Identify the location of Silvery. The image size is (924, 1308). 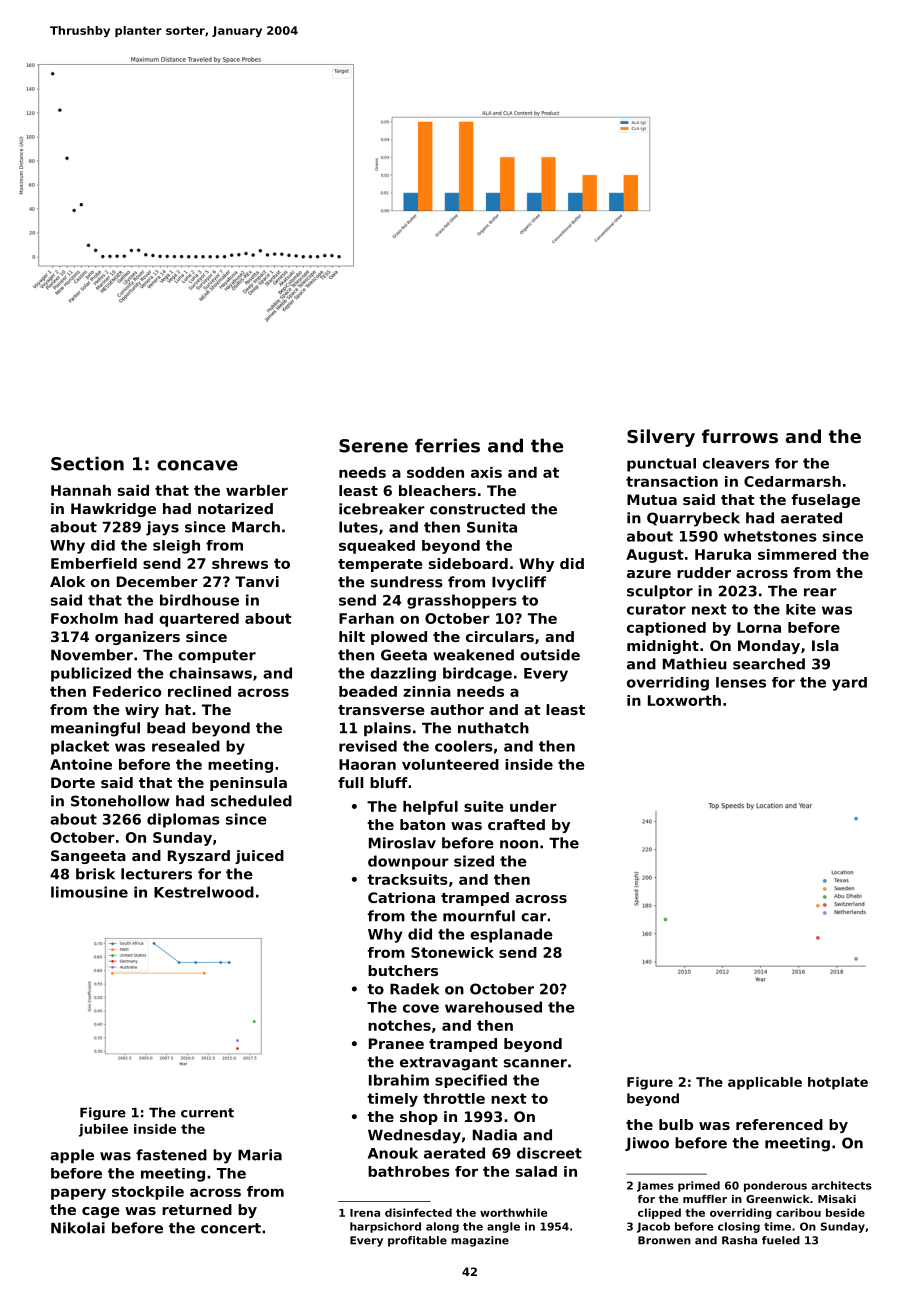
(661, 438).
